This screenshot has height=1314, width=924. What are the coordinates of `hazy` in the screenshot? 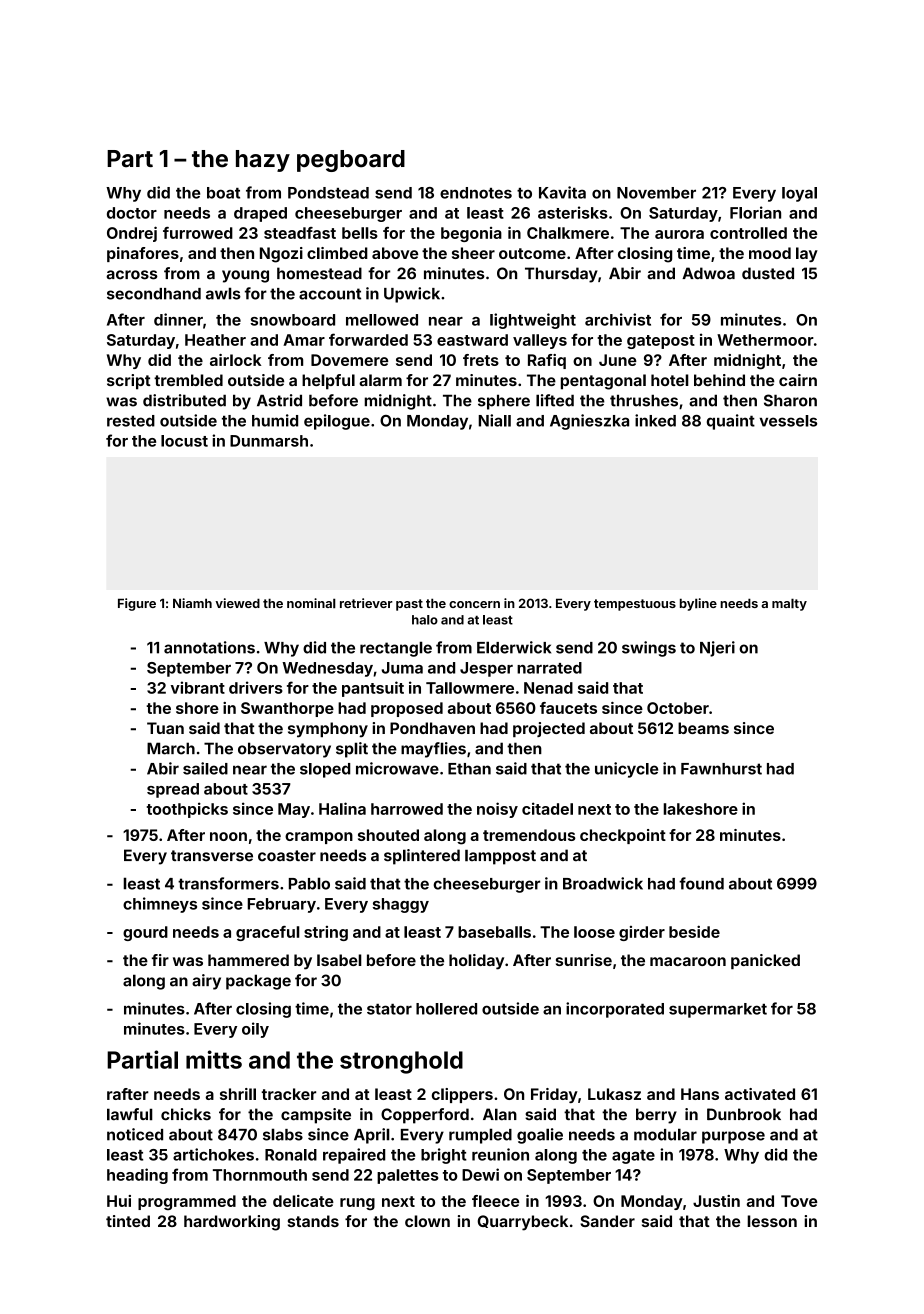 It's located at (263, 161).
